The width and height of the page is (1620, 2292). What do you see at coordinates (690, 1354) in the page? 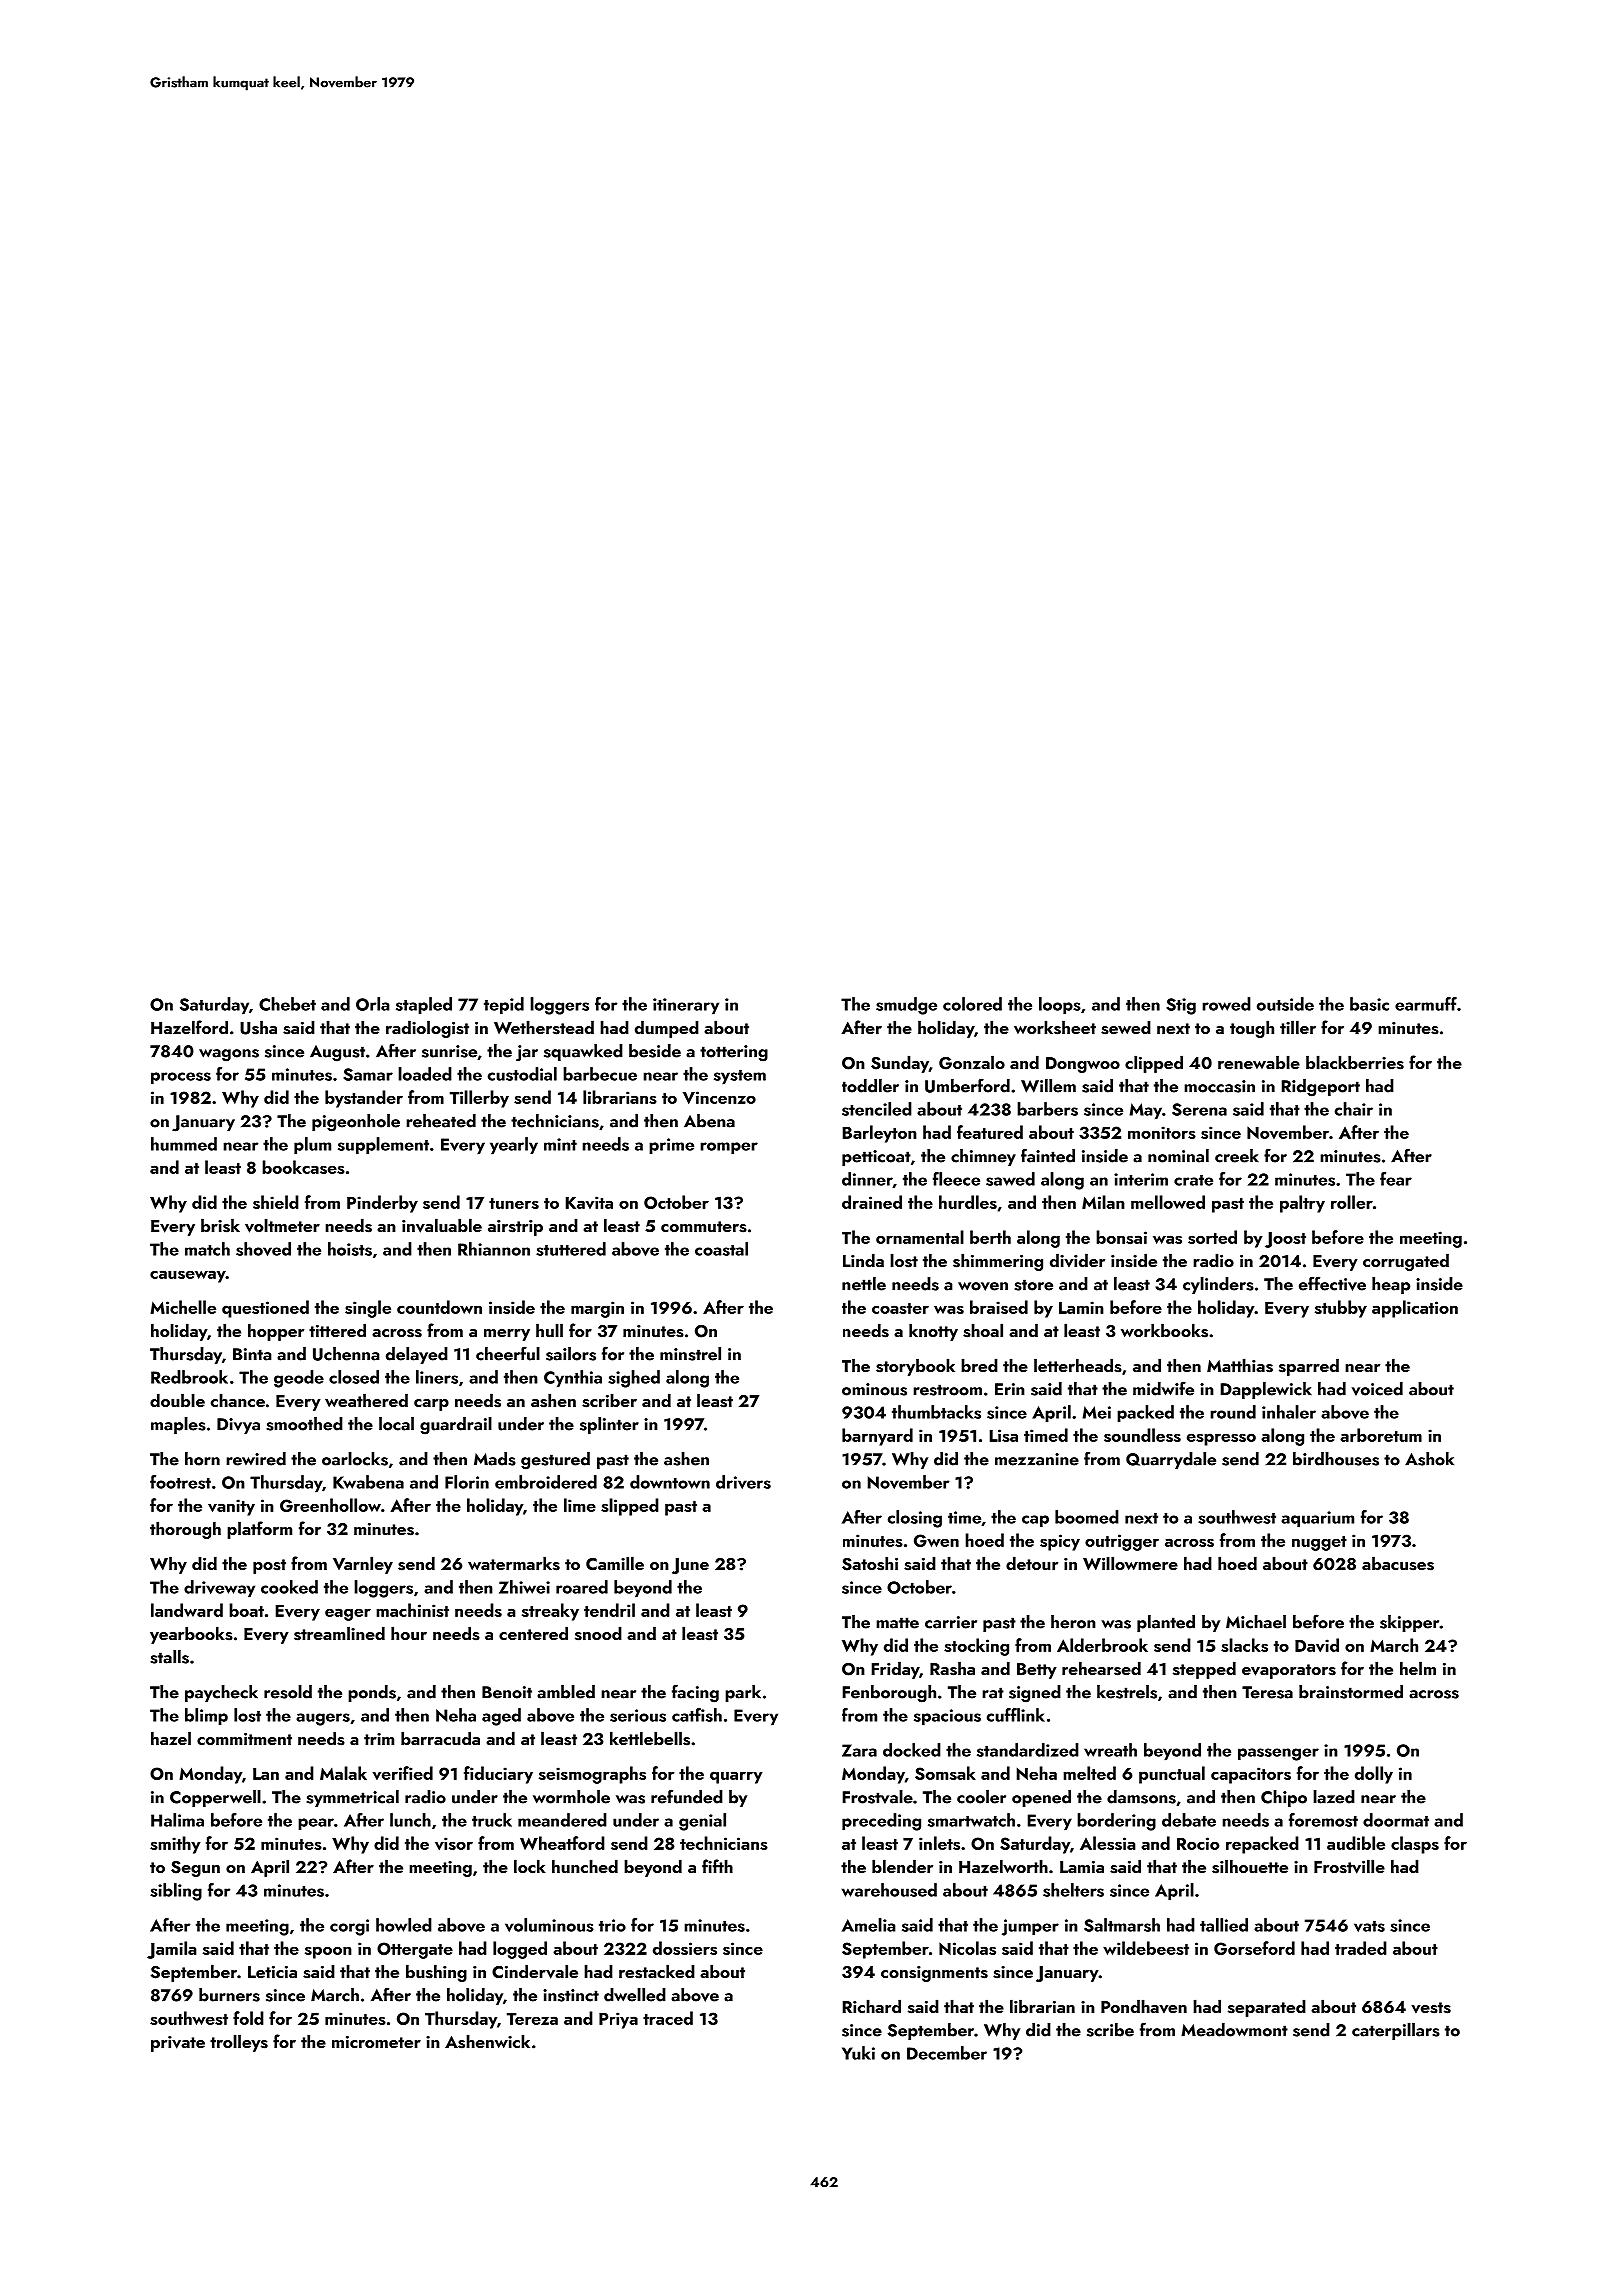
I see `minstrel` at bounding box center [690, 1354].
